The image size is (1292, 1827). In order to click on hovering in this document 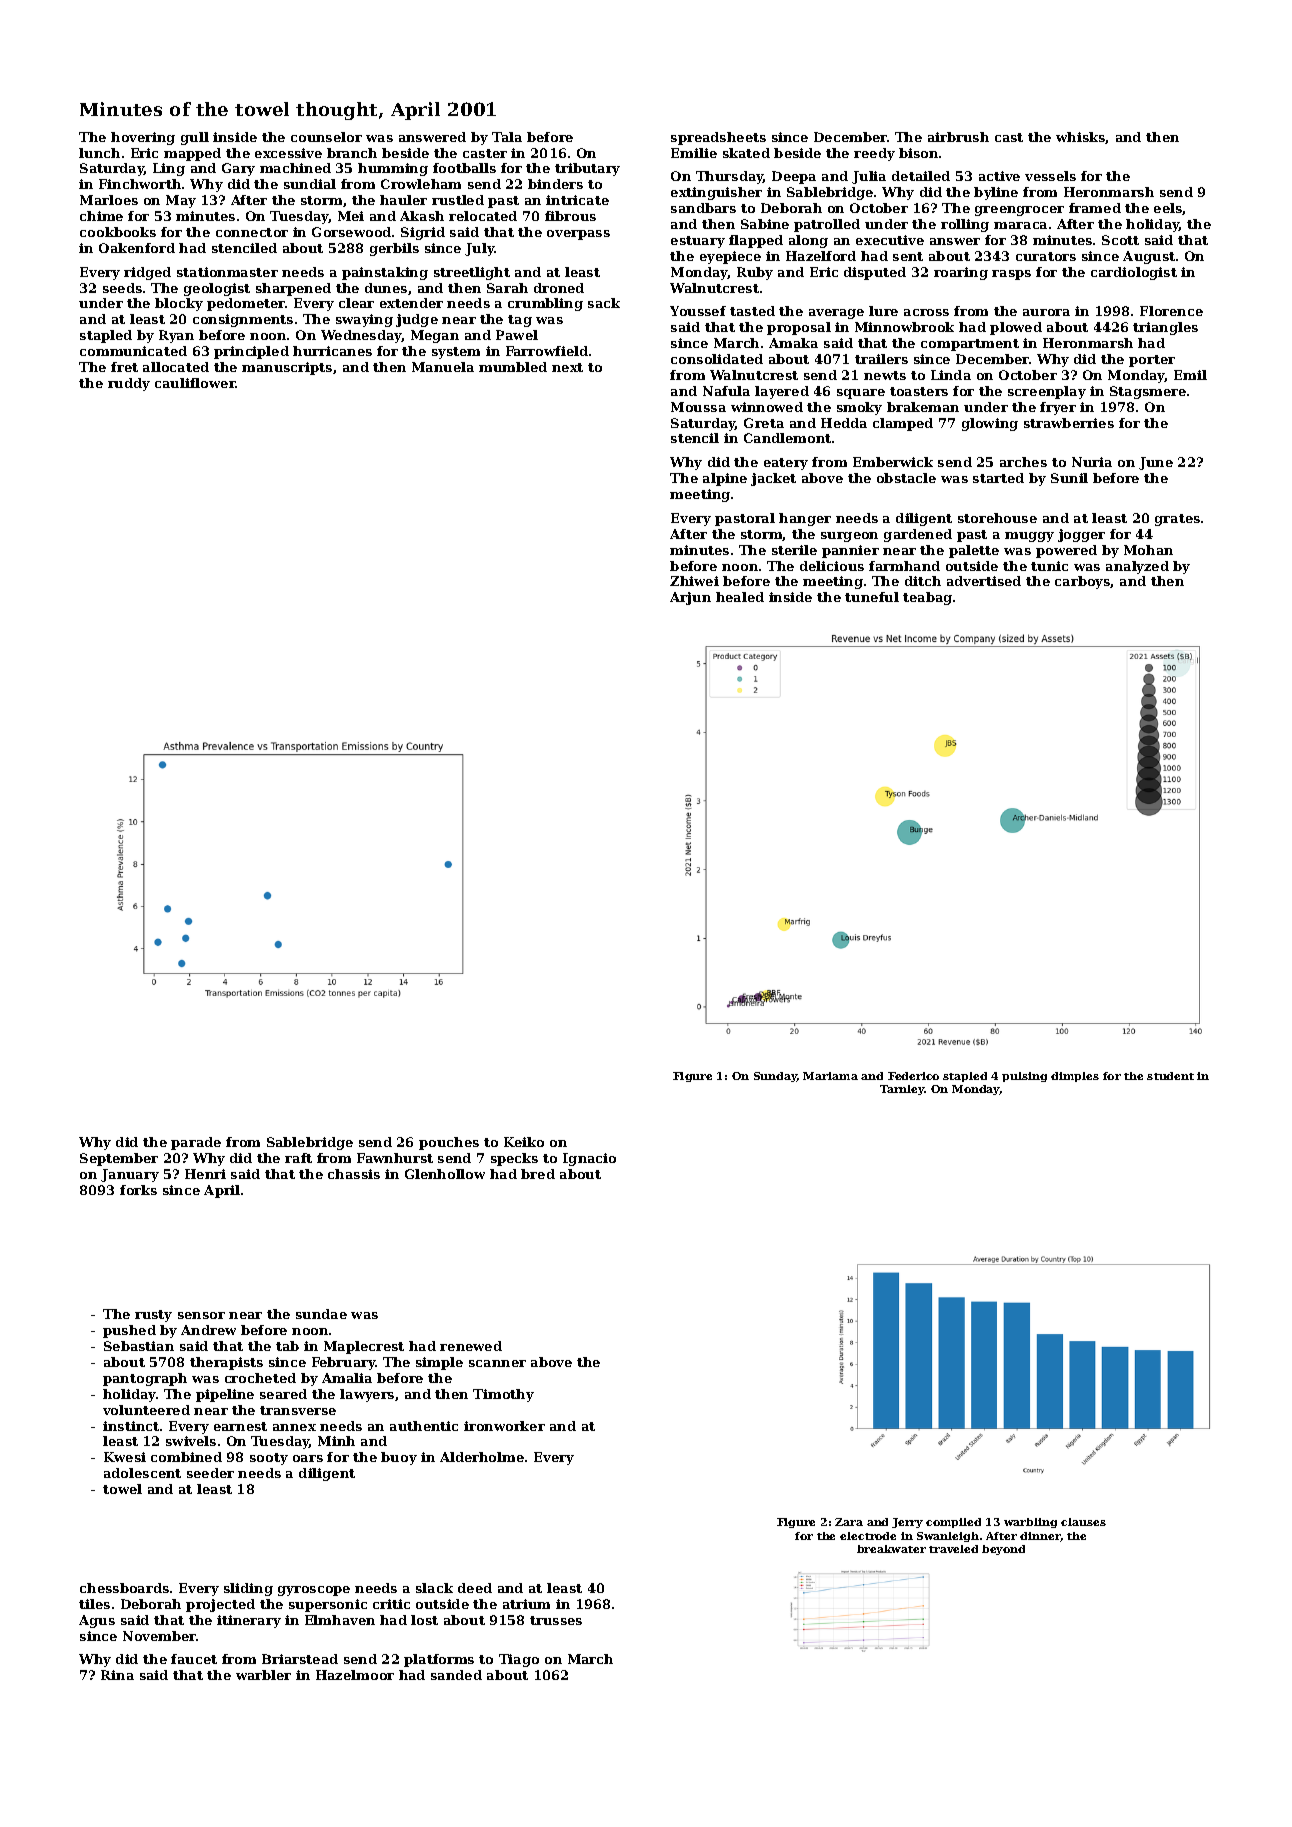, I will do `click(143, 138)`.
